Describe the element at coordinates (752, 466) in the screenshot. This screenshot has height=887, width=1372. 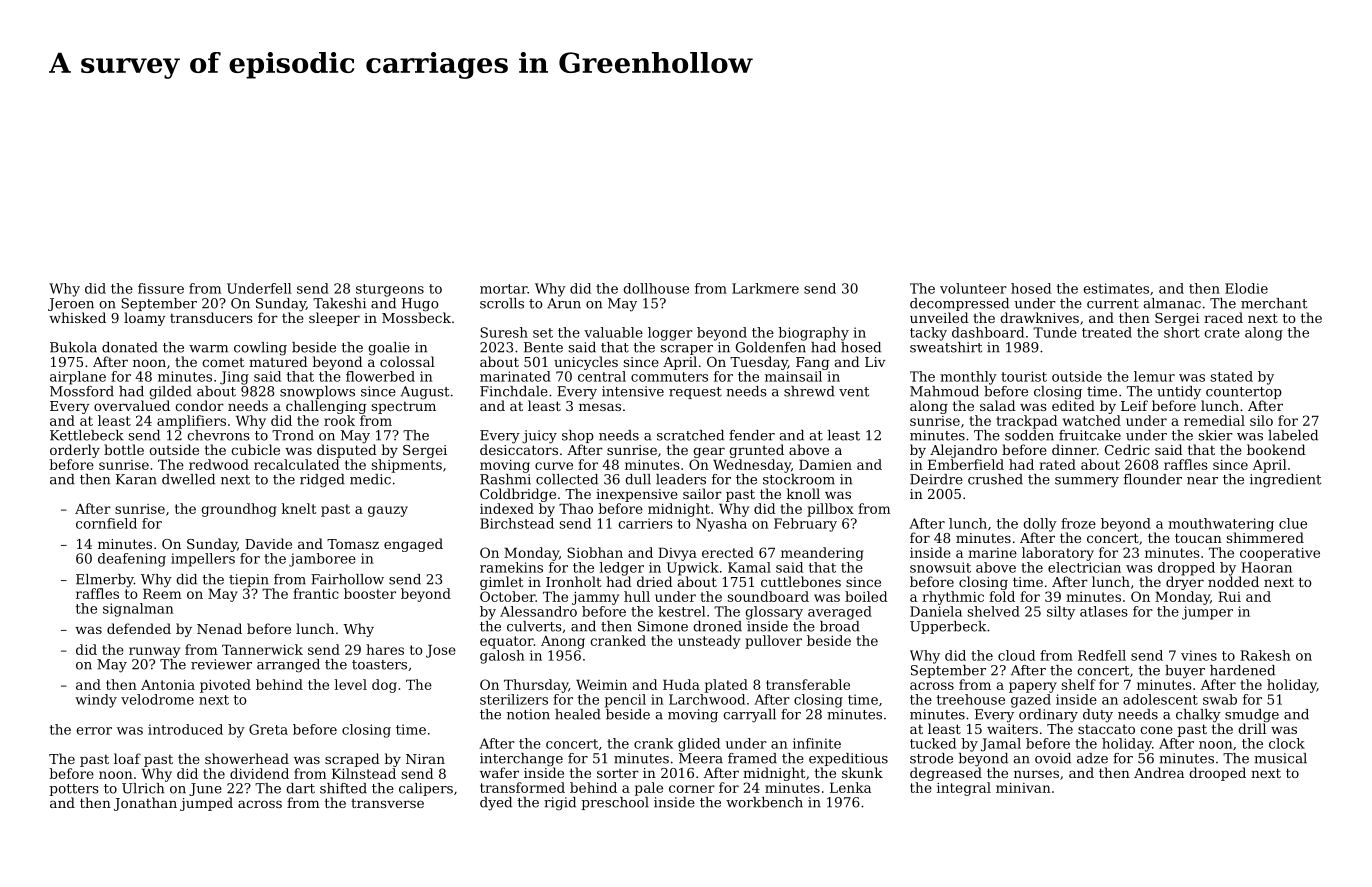
I see `Wednesday` at that location.
